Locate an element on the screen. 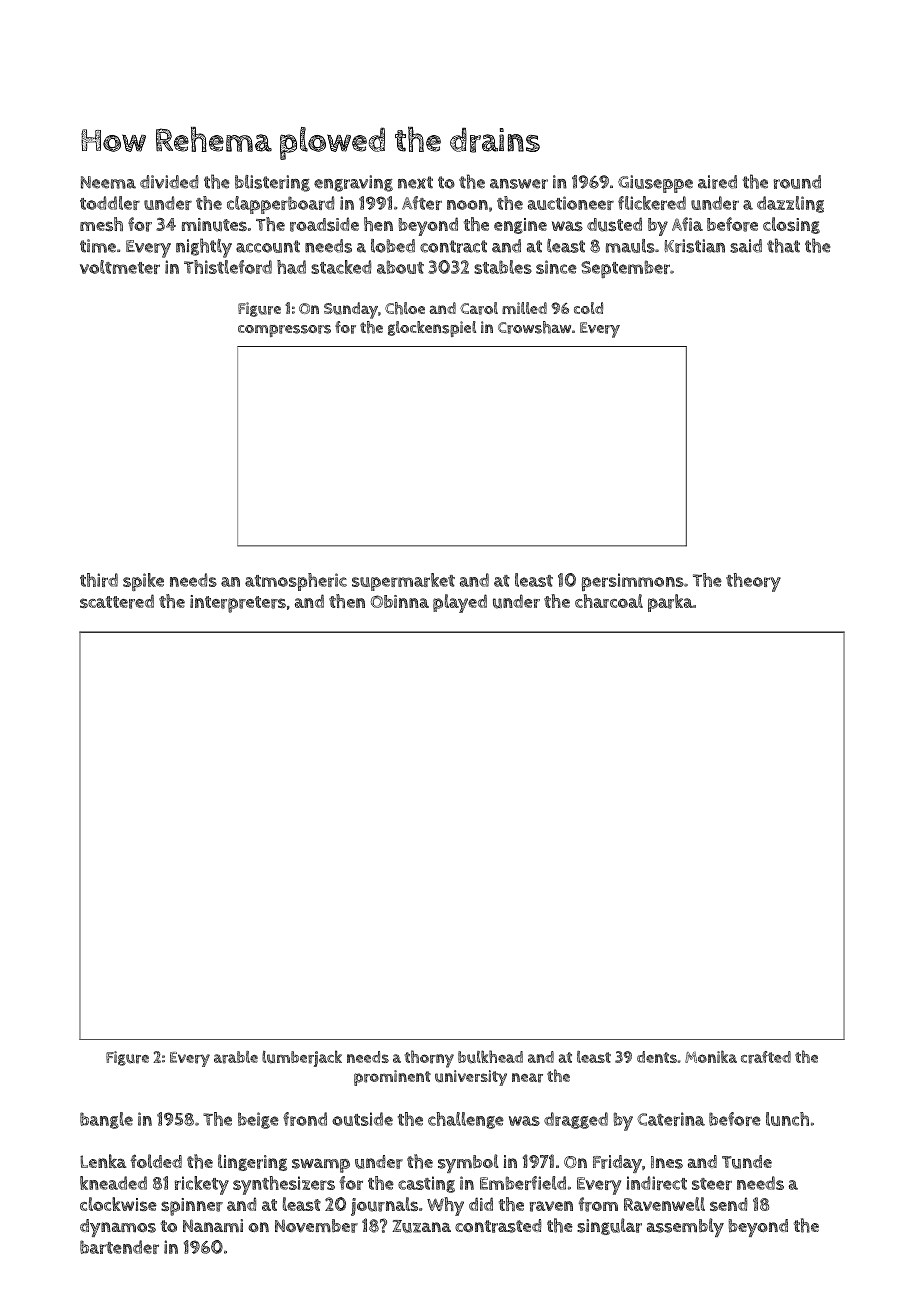  Obinna is located at coordinates (400, 601).
